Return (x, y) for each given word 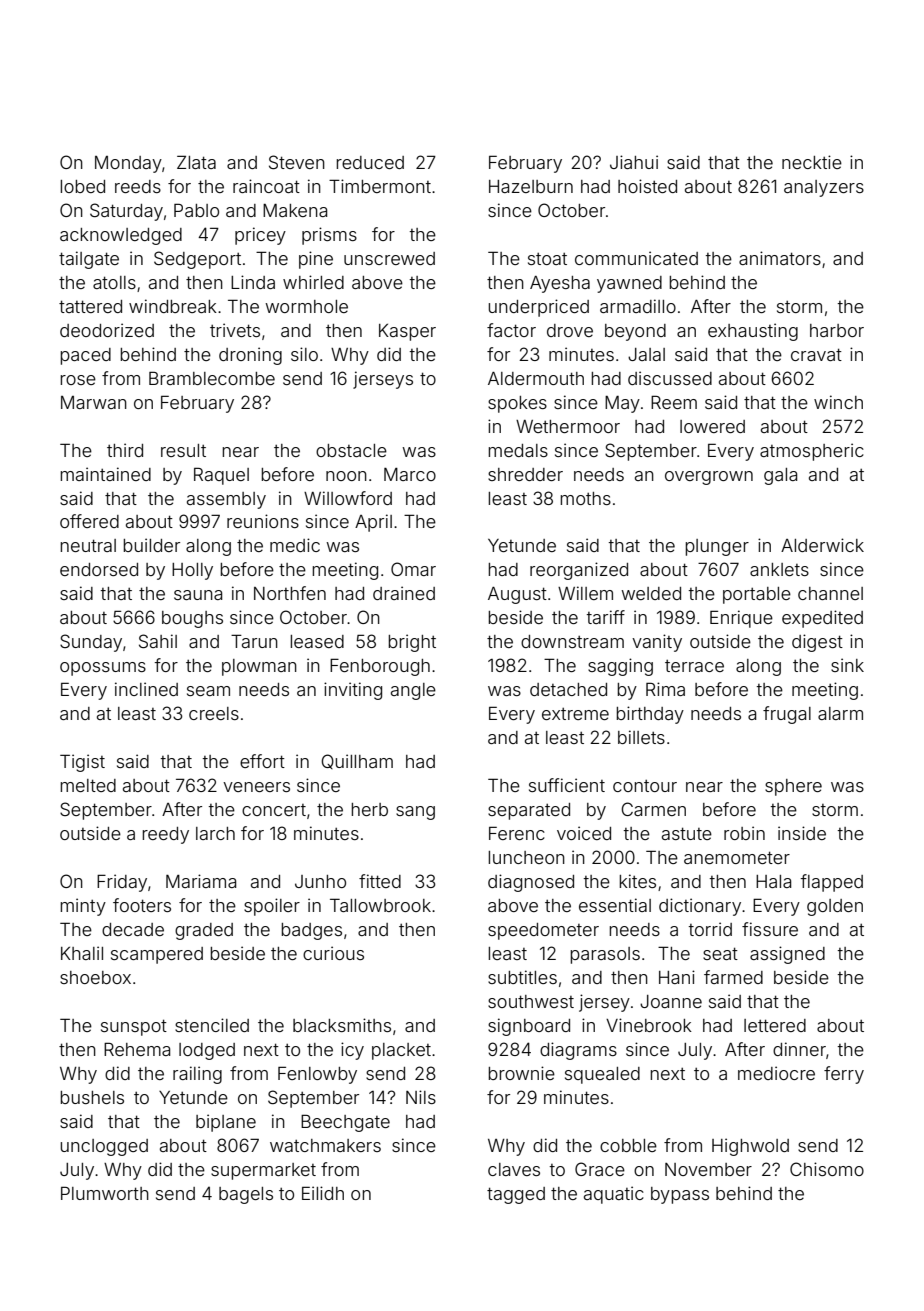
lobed (82, 186)
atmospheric (812, 452)
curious (333, 953)
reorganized (579, 571)
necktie (812, 162)
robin (744, 833)
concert (274, 810)
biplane (226, 1123)
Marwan (94, 402)
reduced (370, 162)
